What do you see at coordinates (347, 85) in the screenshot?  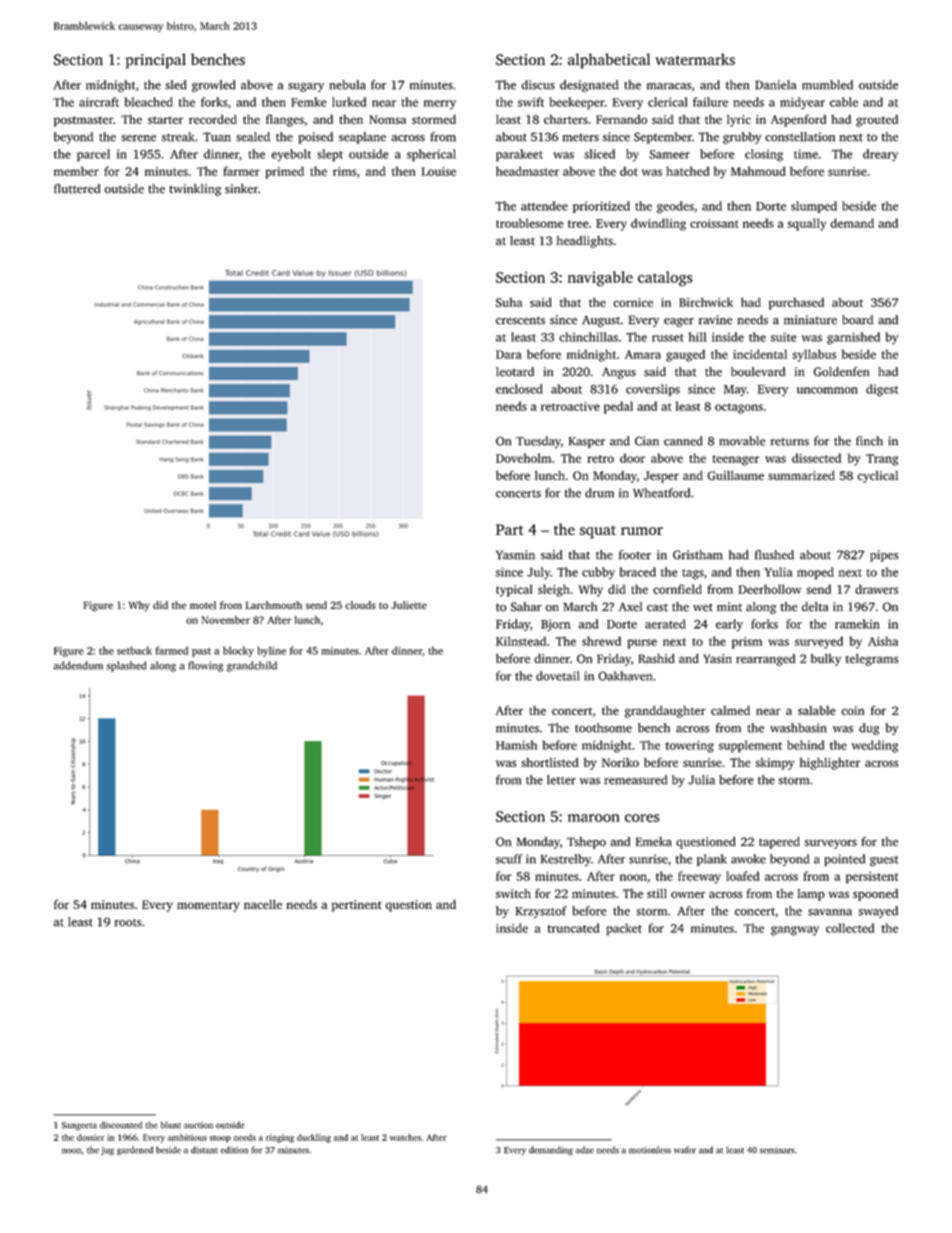 I see `nebula` at bounding box center [347, 85].
